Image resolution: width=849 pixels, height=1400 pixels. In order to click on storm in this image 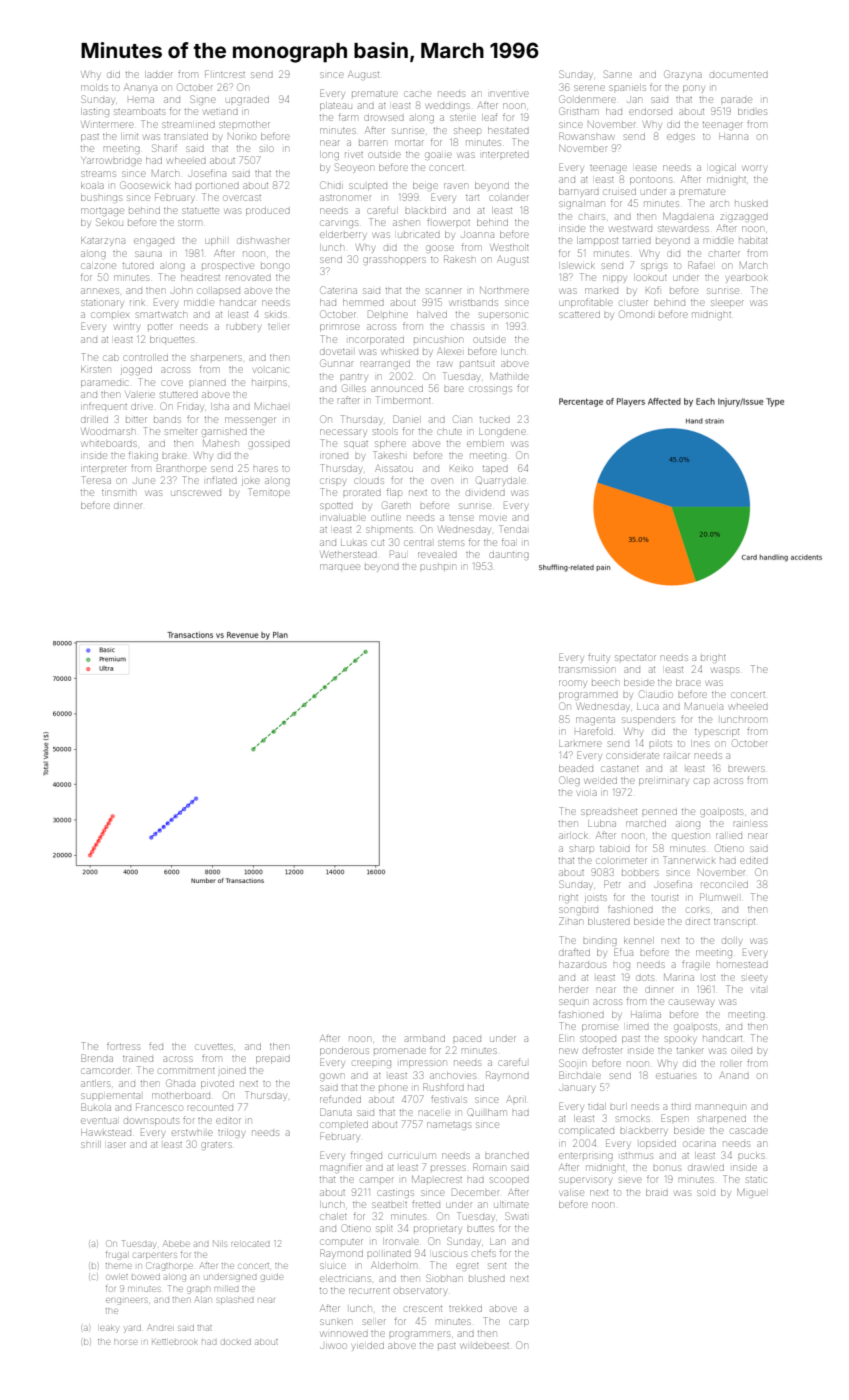, I will do `click(190, 223)`.
